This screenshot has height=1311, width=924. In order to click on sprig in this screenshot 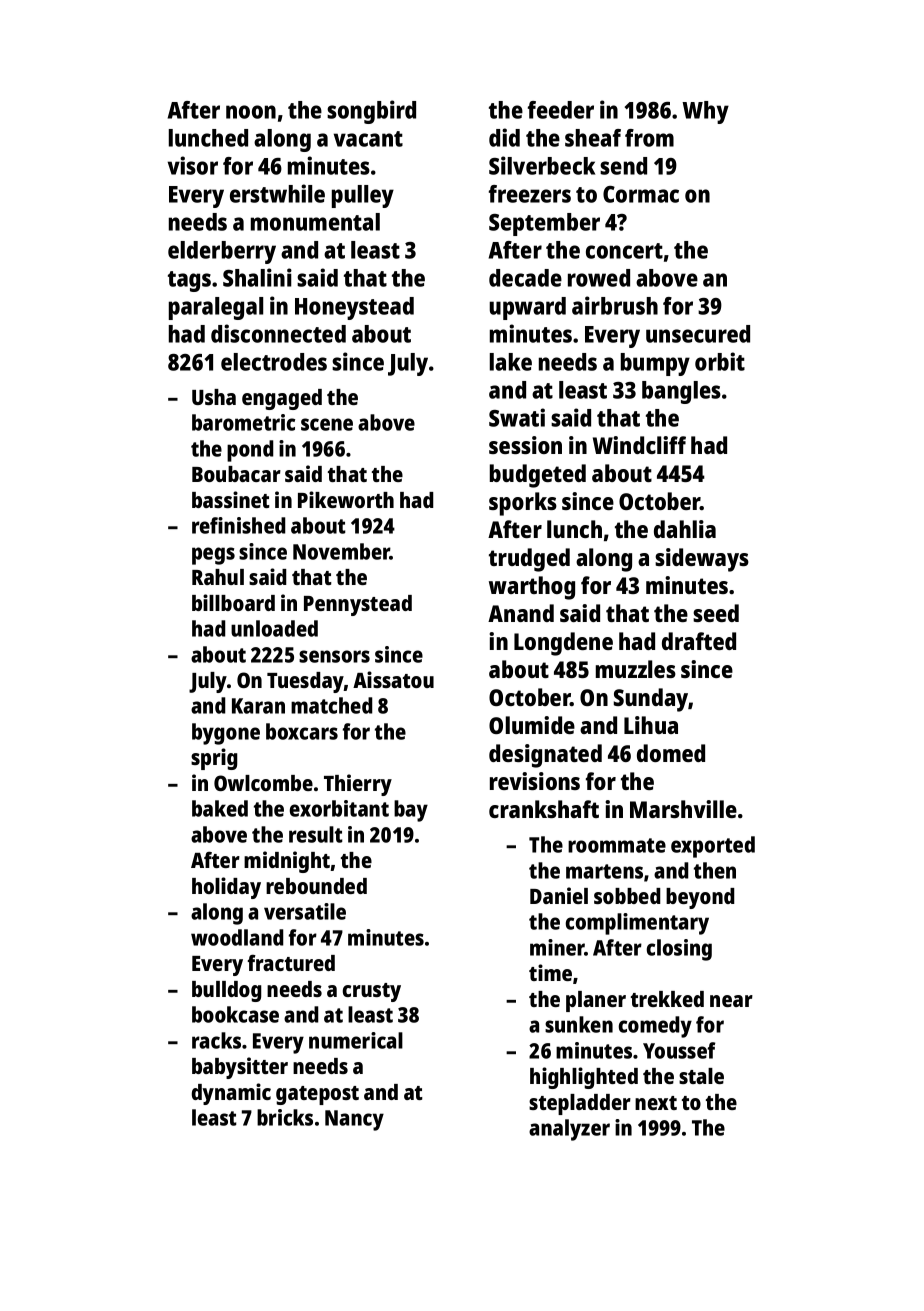, I will do `click(214, 759)`.
